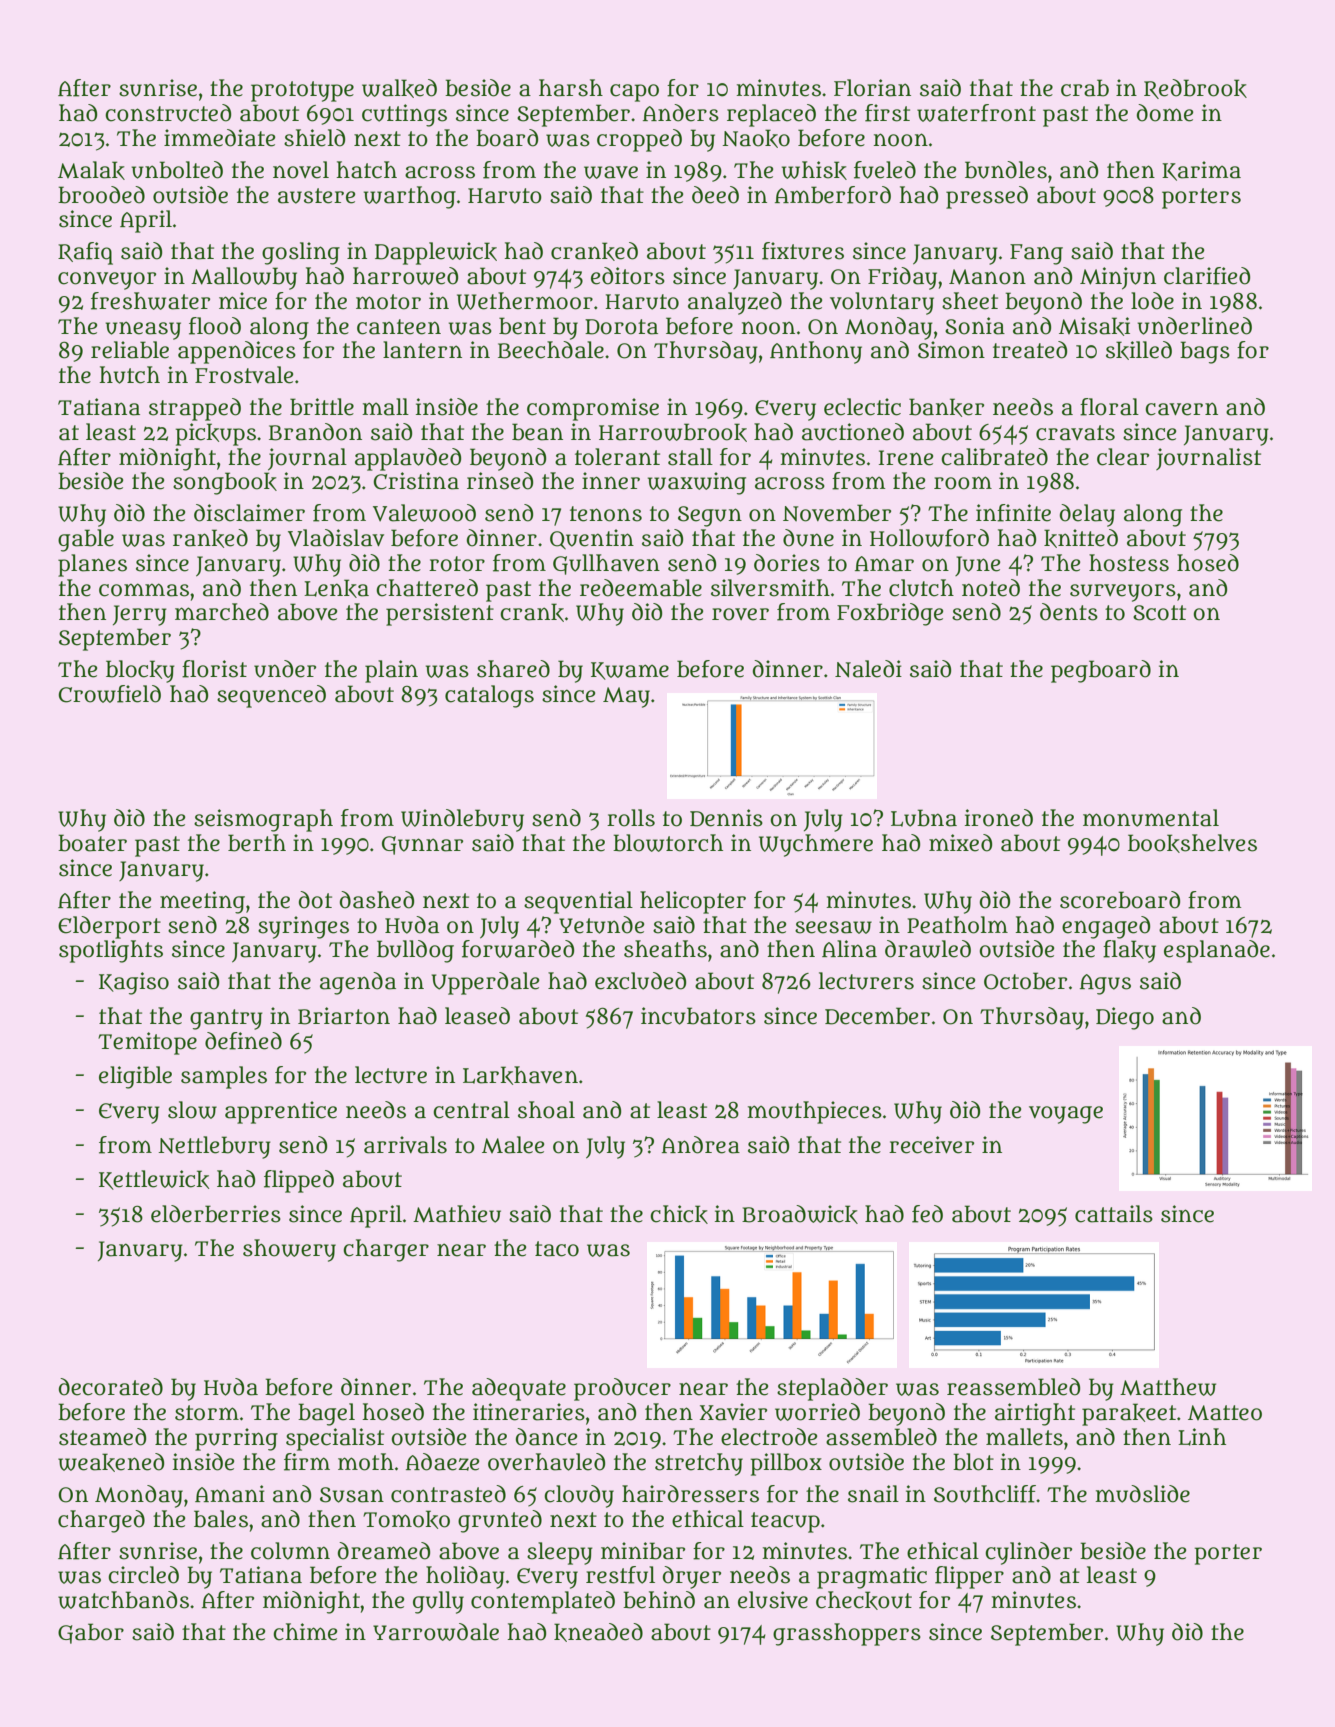  I want to click on agenda, so click(358, 983).
